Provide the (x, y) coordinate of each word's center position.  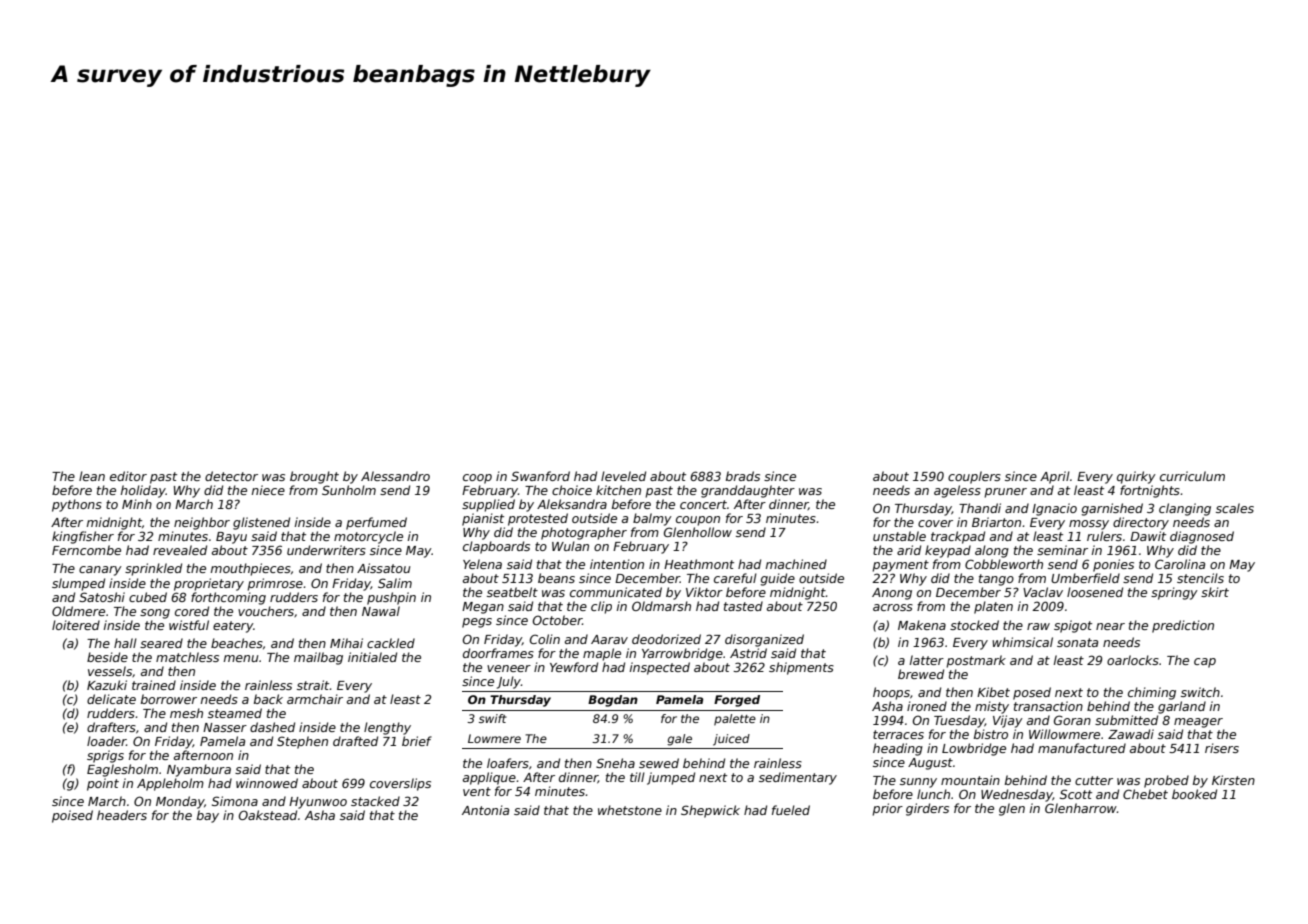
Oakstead (267, 815)
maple (602, 654)
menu (241, 658)
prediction (1183, 626)
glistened (261, 523)
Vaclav (1043, 592)
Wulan (570, 546)
